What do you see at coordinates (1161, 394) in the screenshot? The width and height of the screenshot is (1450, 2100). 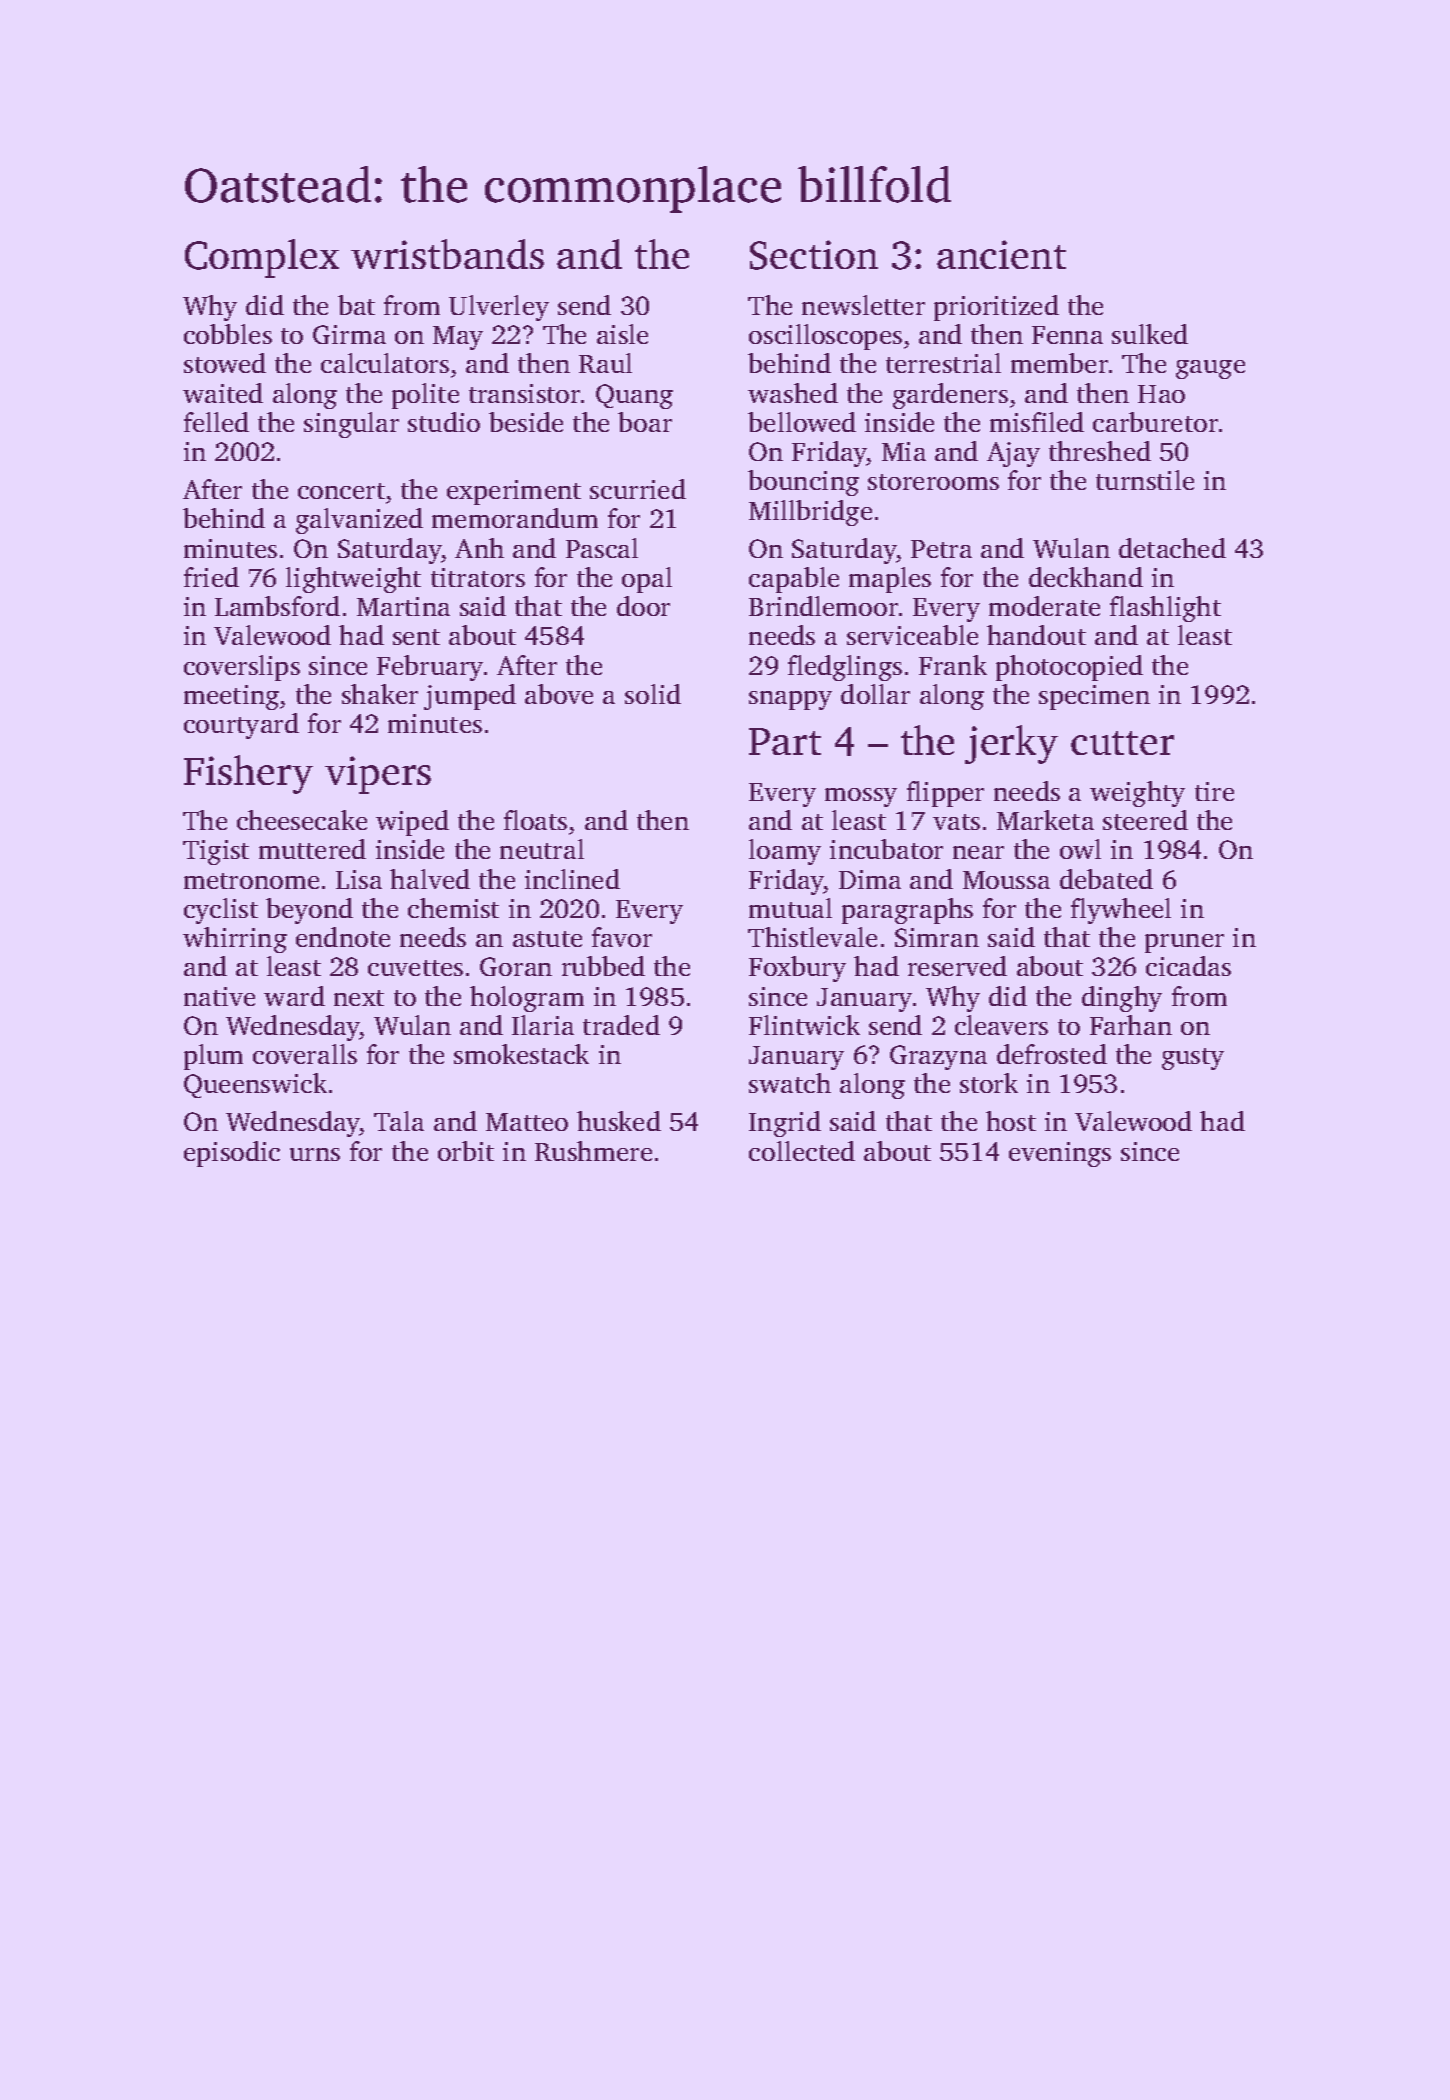 I see `Hao` at bounding box center [1161, 394].
